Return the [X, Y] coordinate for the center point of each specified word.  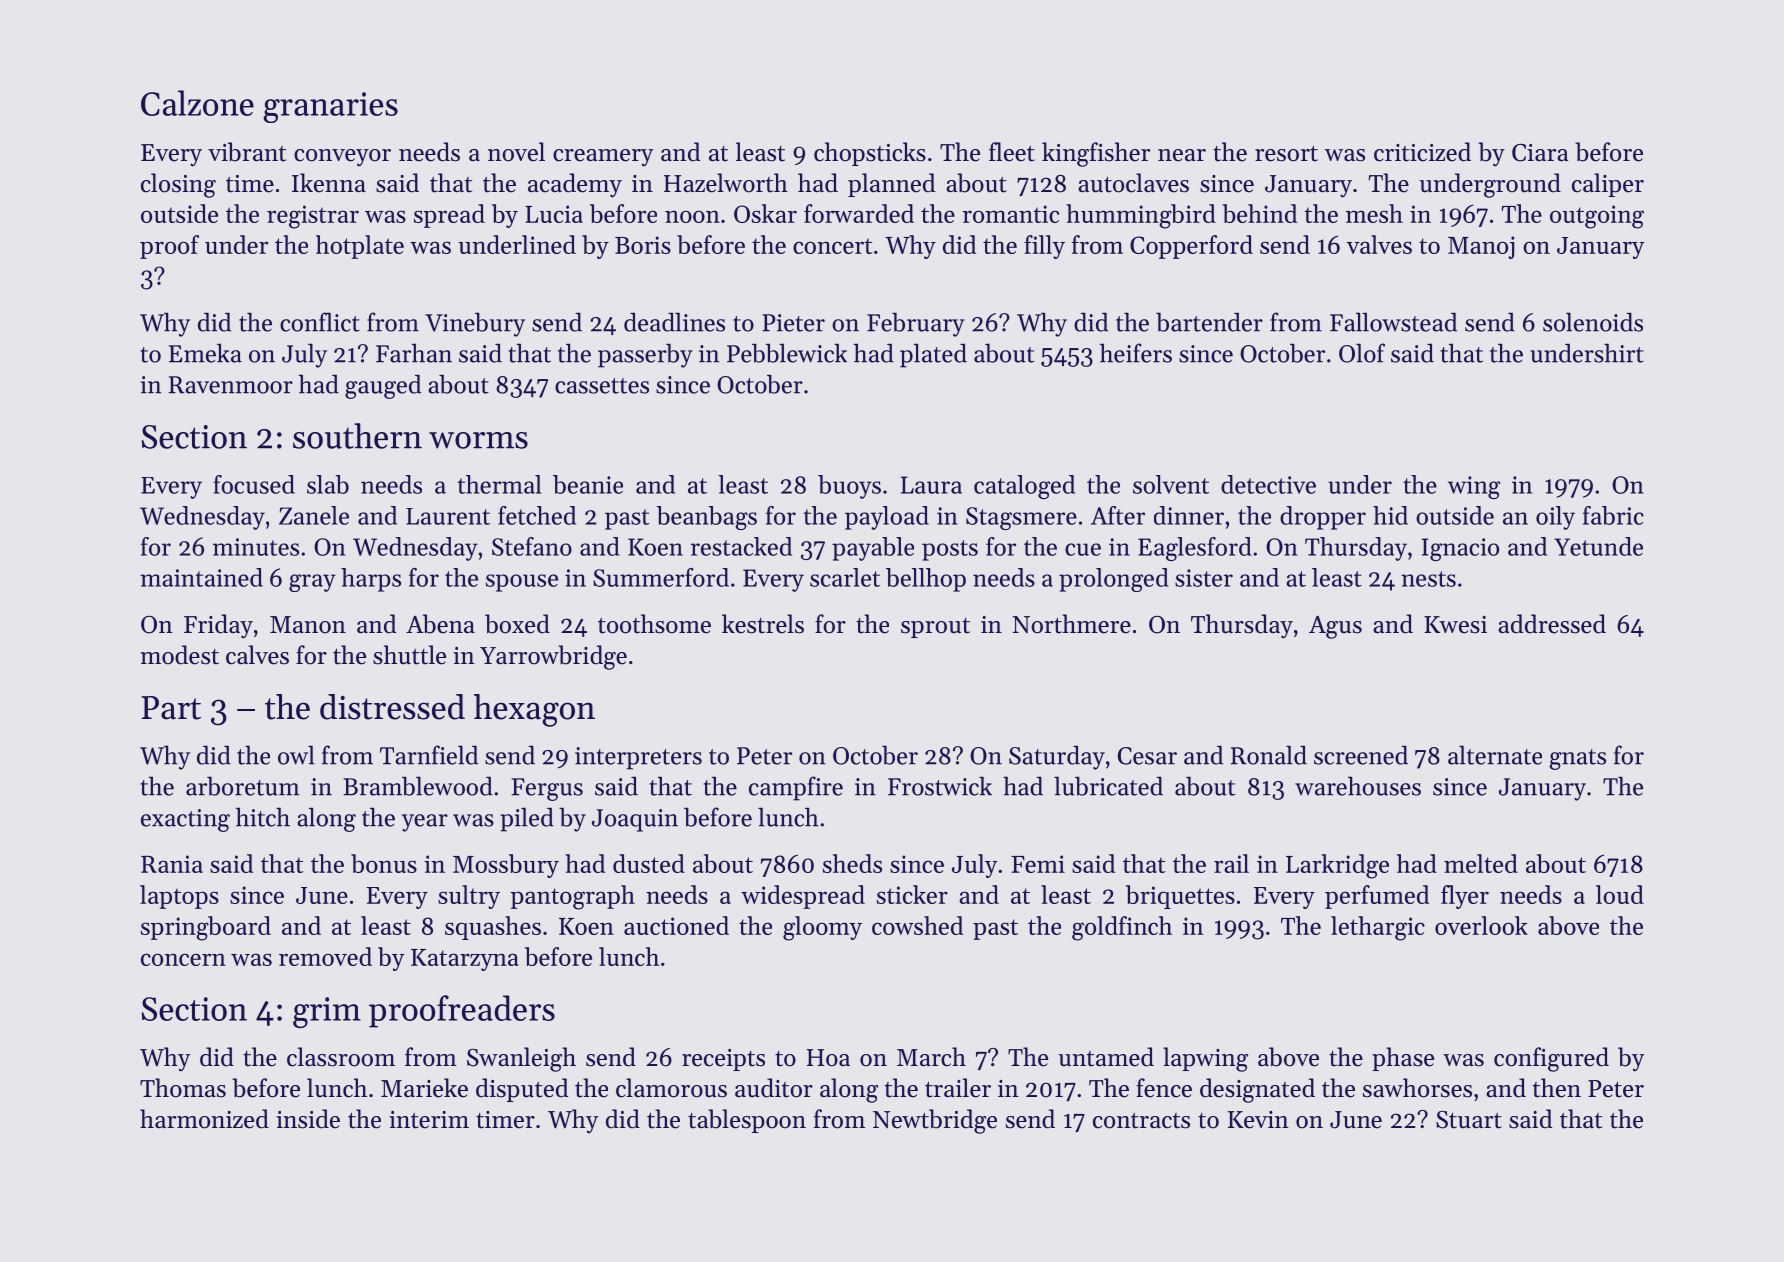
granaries [330, 107]
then [1557, 1088]
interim [429, 1120]
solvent [1171, 484]
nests [1428, 579]
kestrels [763, 624]
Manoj [1481, 247]
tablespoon [747, 1121]
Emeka [205, 353]
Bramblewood [418, 786]
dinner [1189, 515]
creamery [603, 158]
